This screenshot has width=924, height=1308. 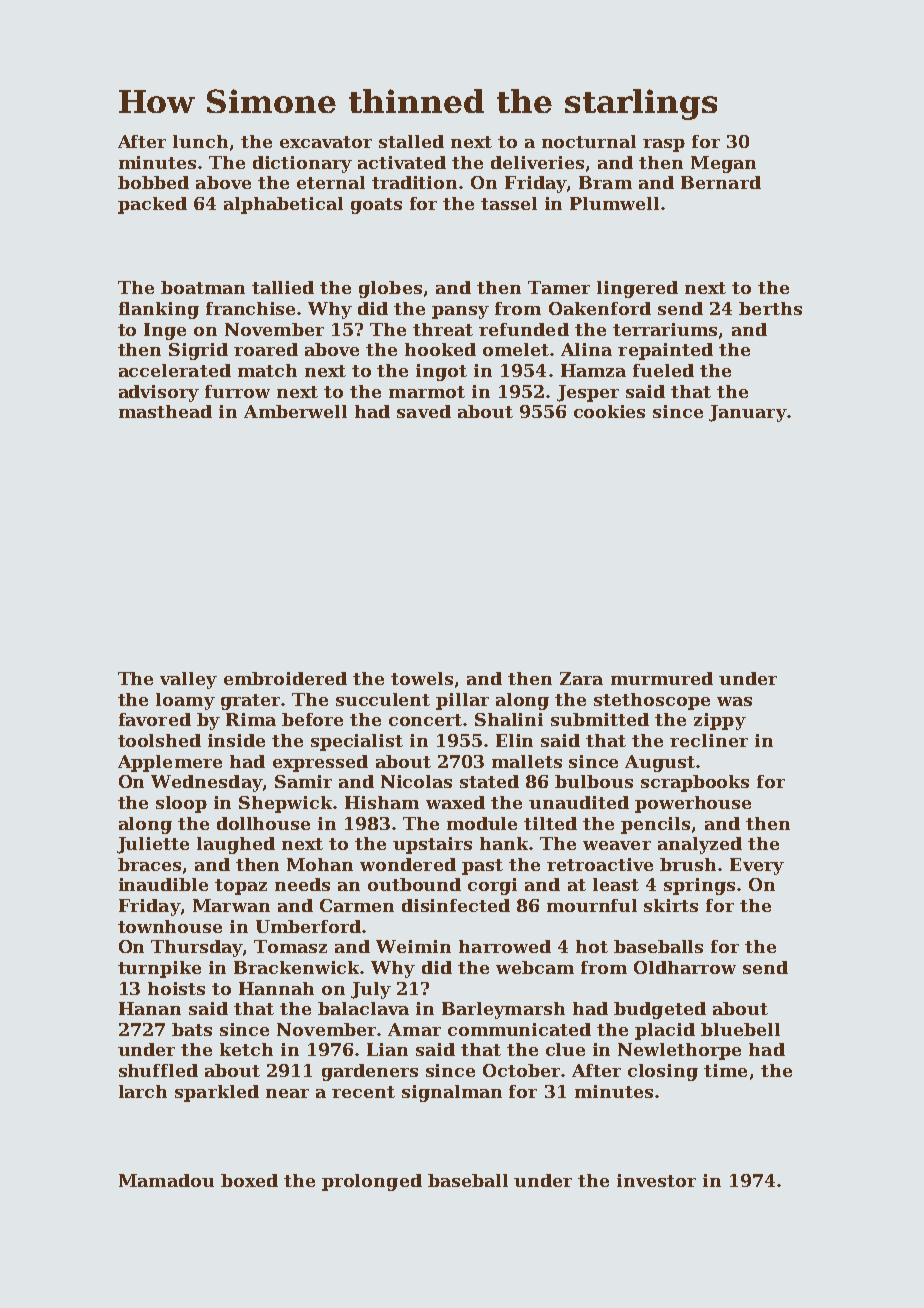 What do you see at coordinates (655, 825) in the screenshot?
I see `pencils` at bounding box center [655, 825].
